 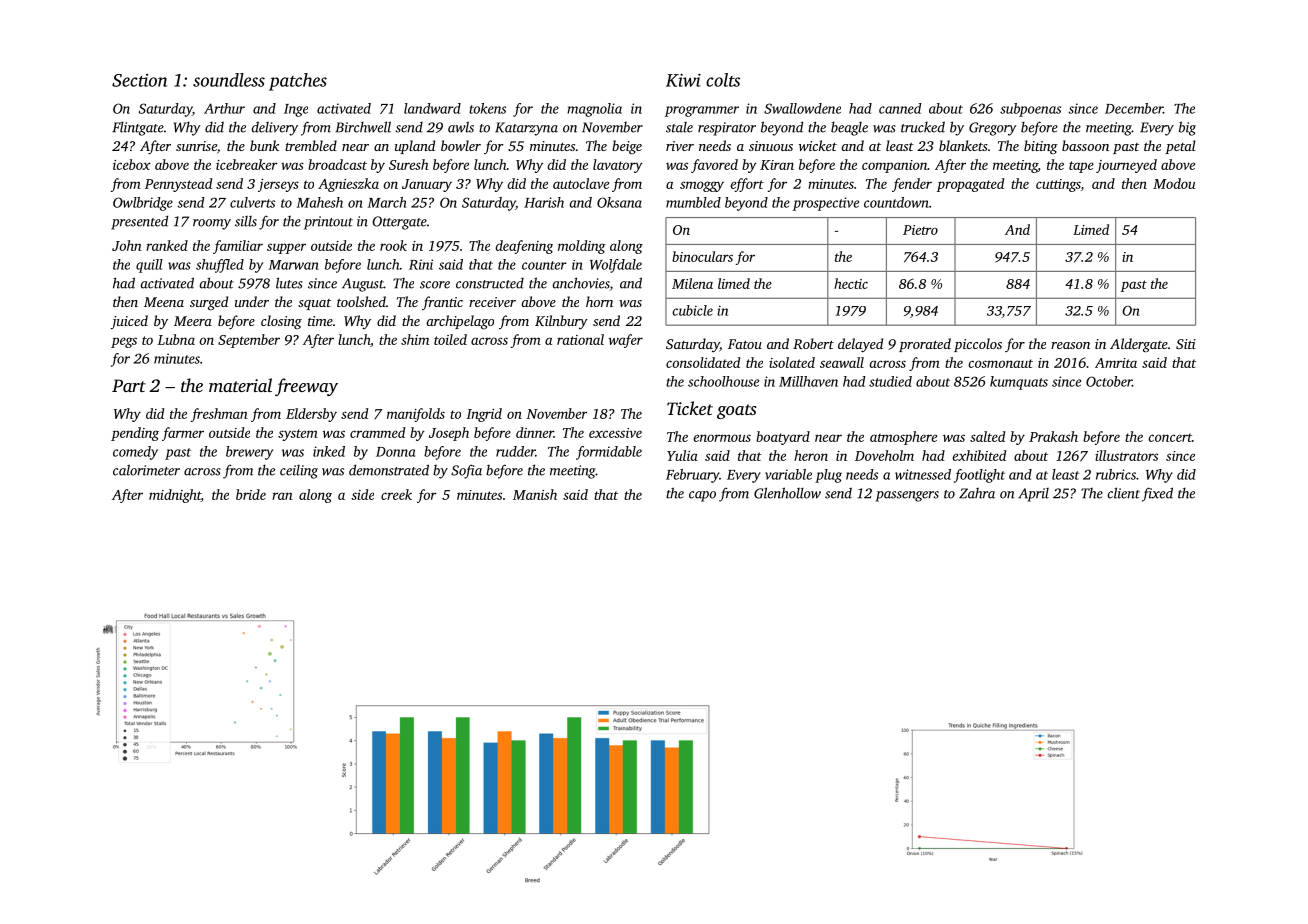 I want to click on passengers, so click(x=907, y=496).
